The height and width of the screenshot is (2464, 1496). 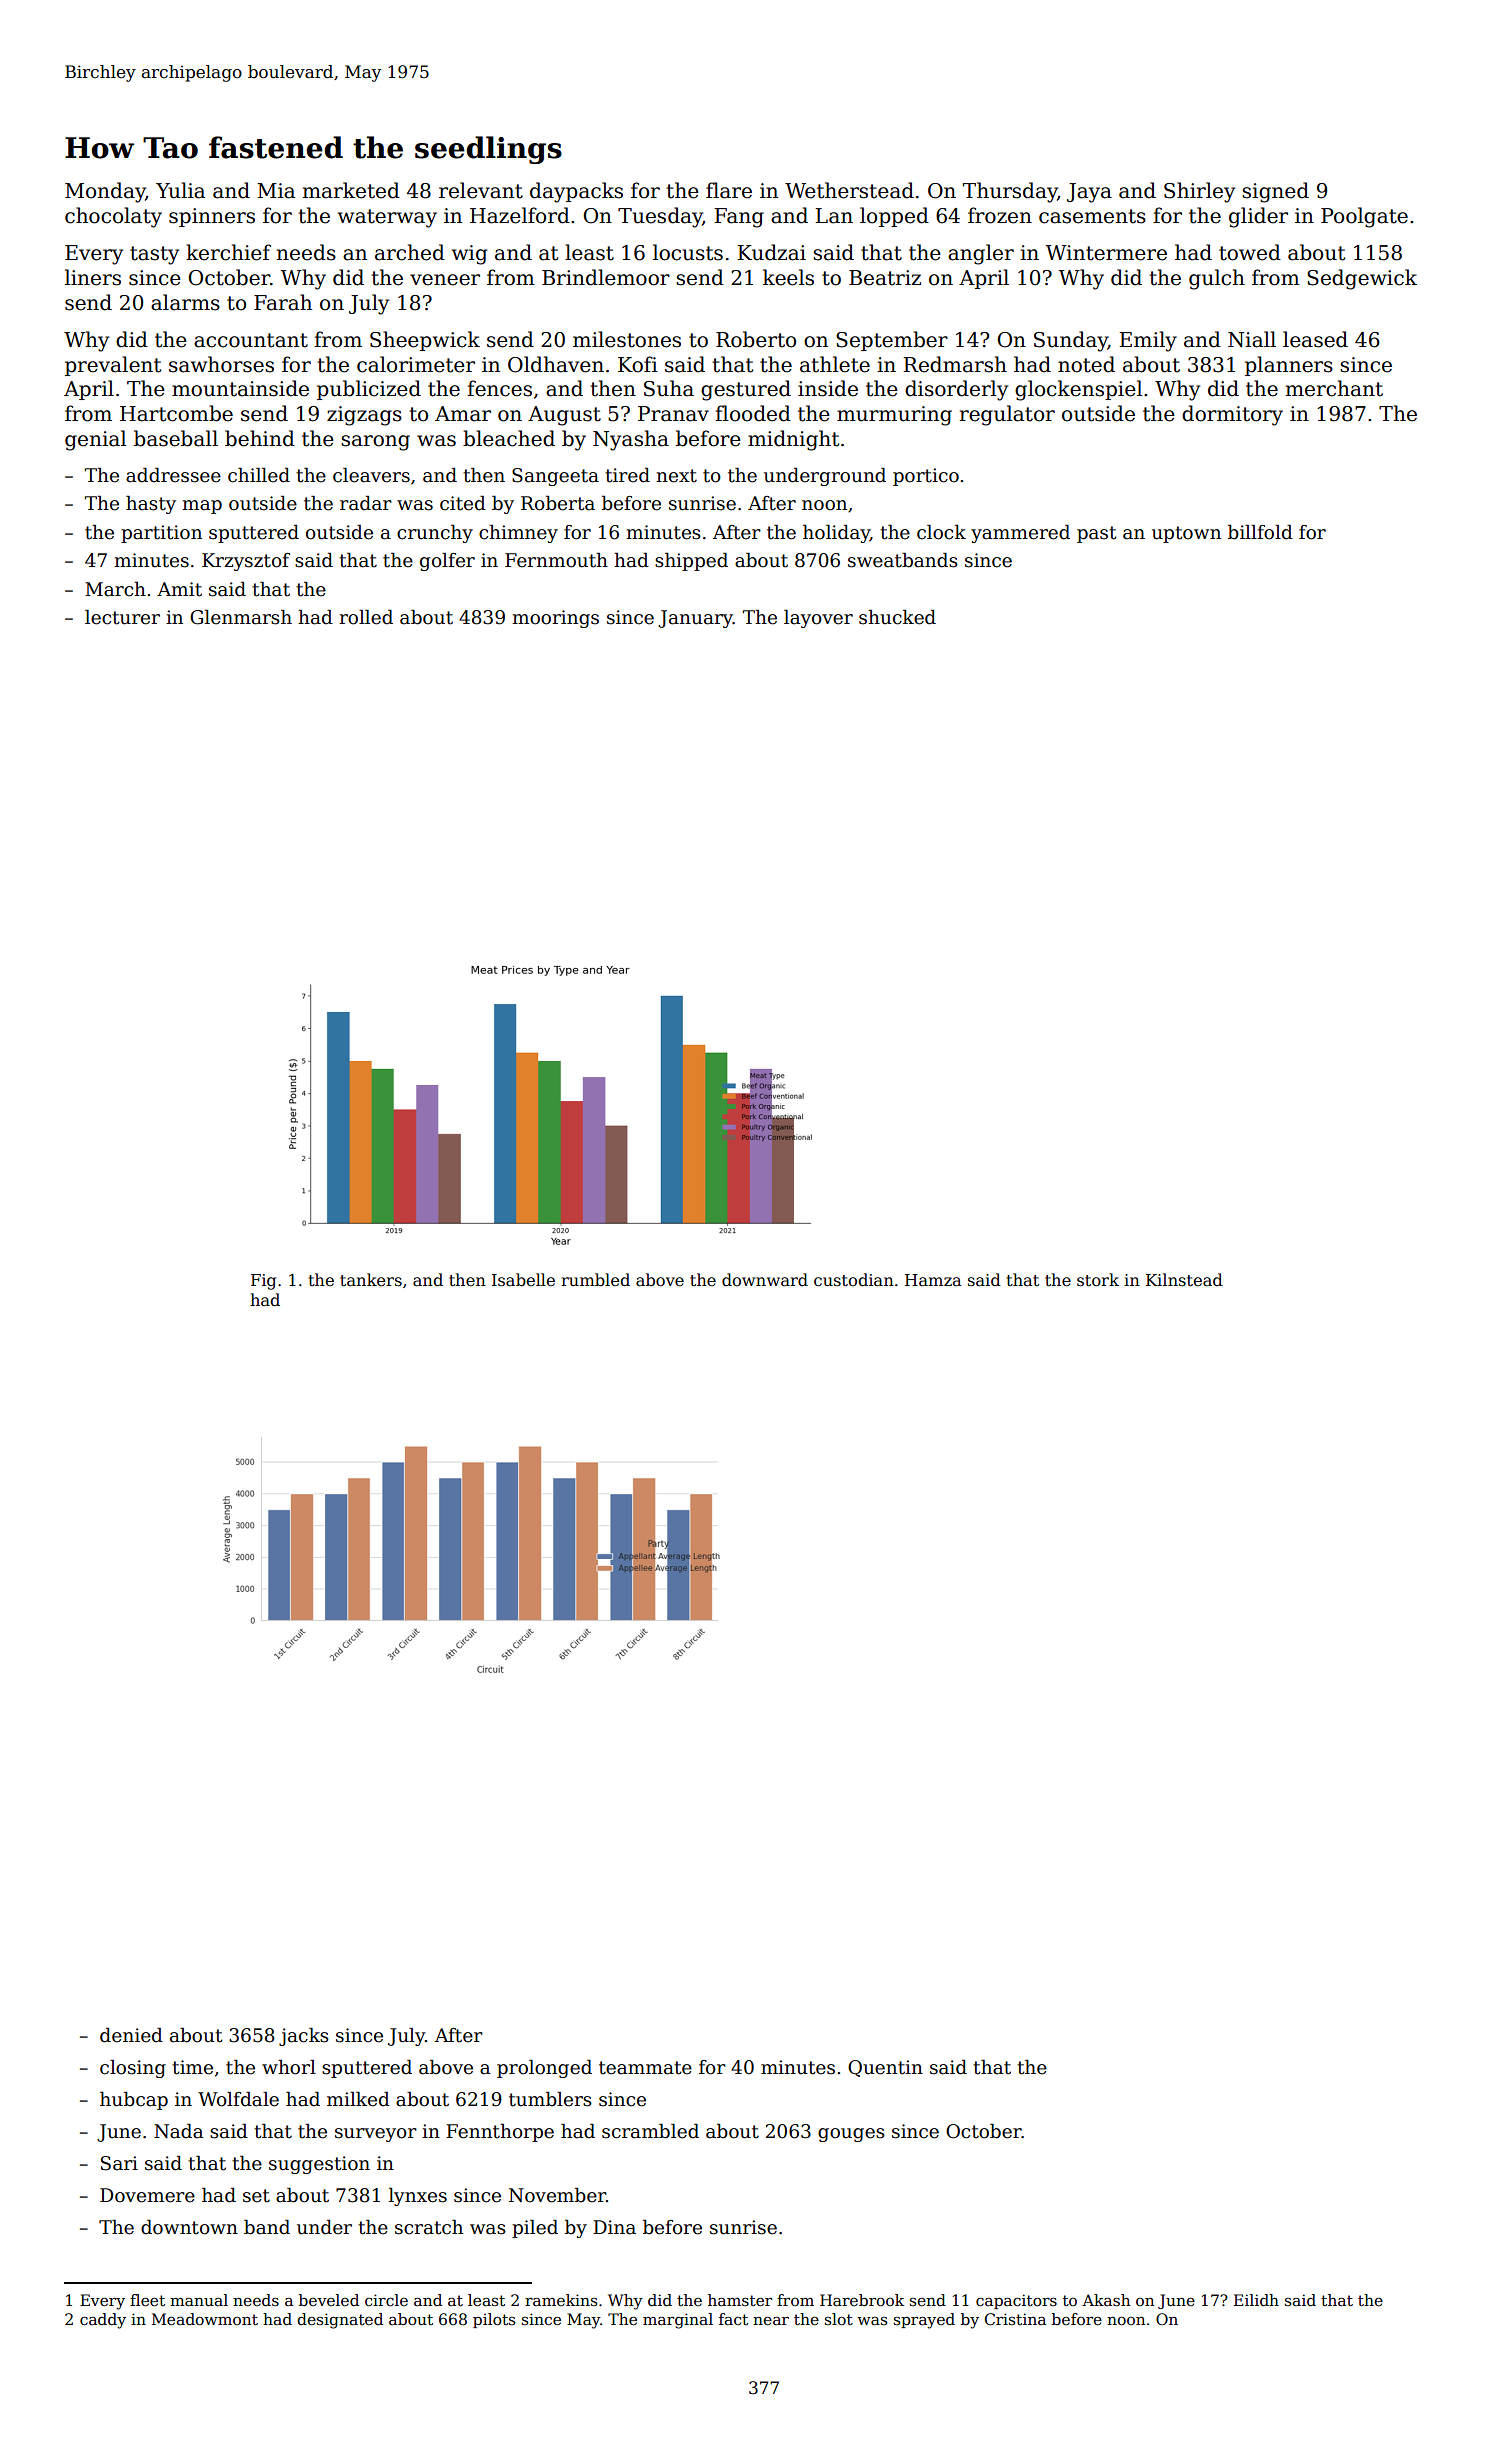 I want to click on clock, so click(x=941, y=532).
